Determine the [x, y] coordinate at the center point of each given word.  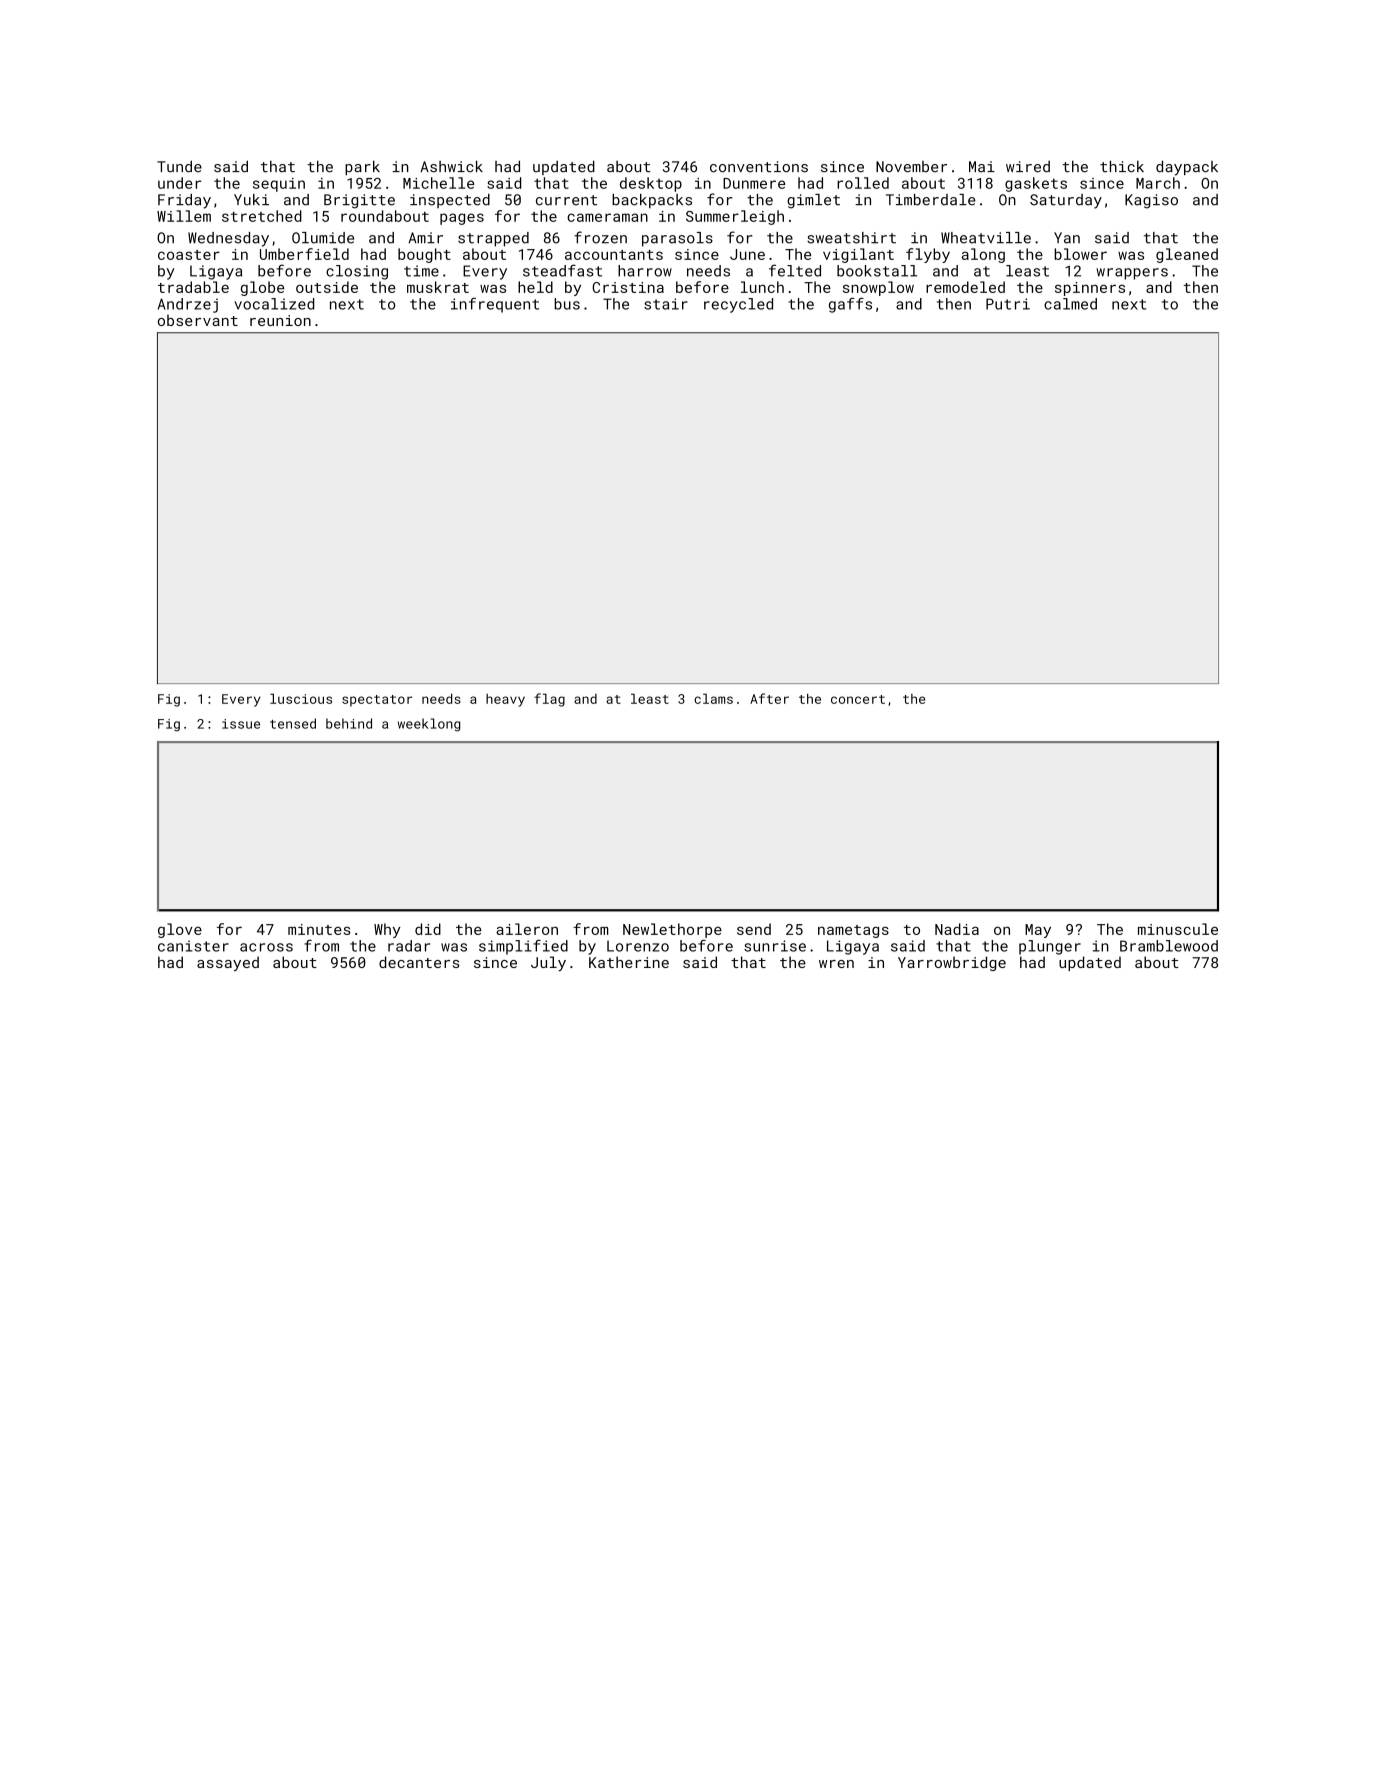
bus [567, 304]
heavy [505, 700]
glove [180, 930]
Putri [1008, 304]
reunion [280, 320]
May [1038, 931]
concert [858, 699]
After [769, 698]
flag [549, 700]
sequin [279, 185]
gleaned [1187, 255]
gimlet [813, 201]
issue [241, 724]
